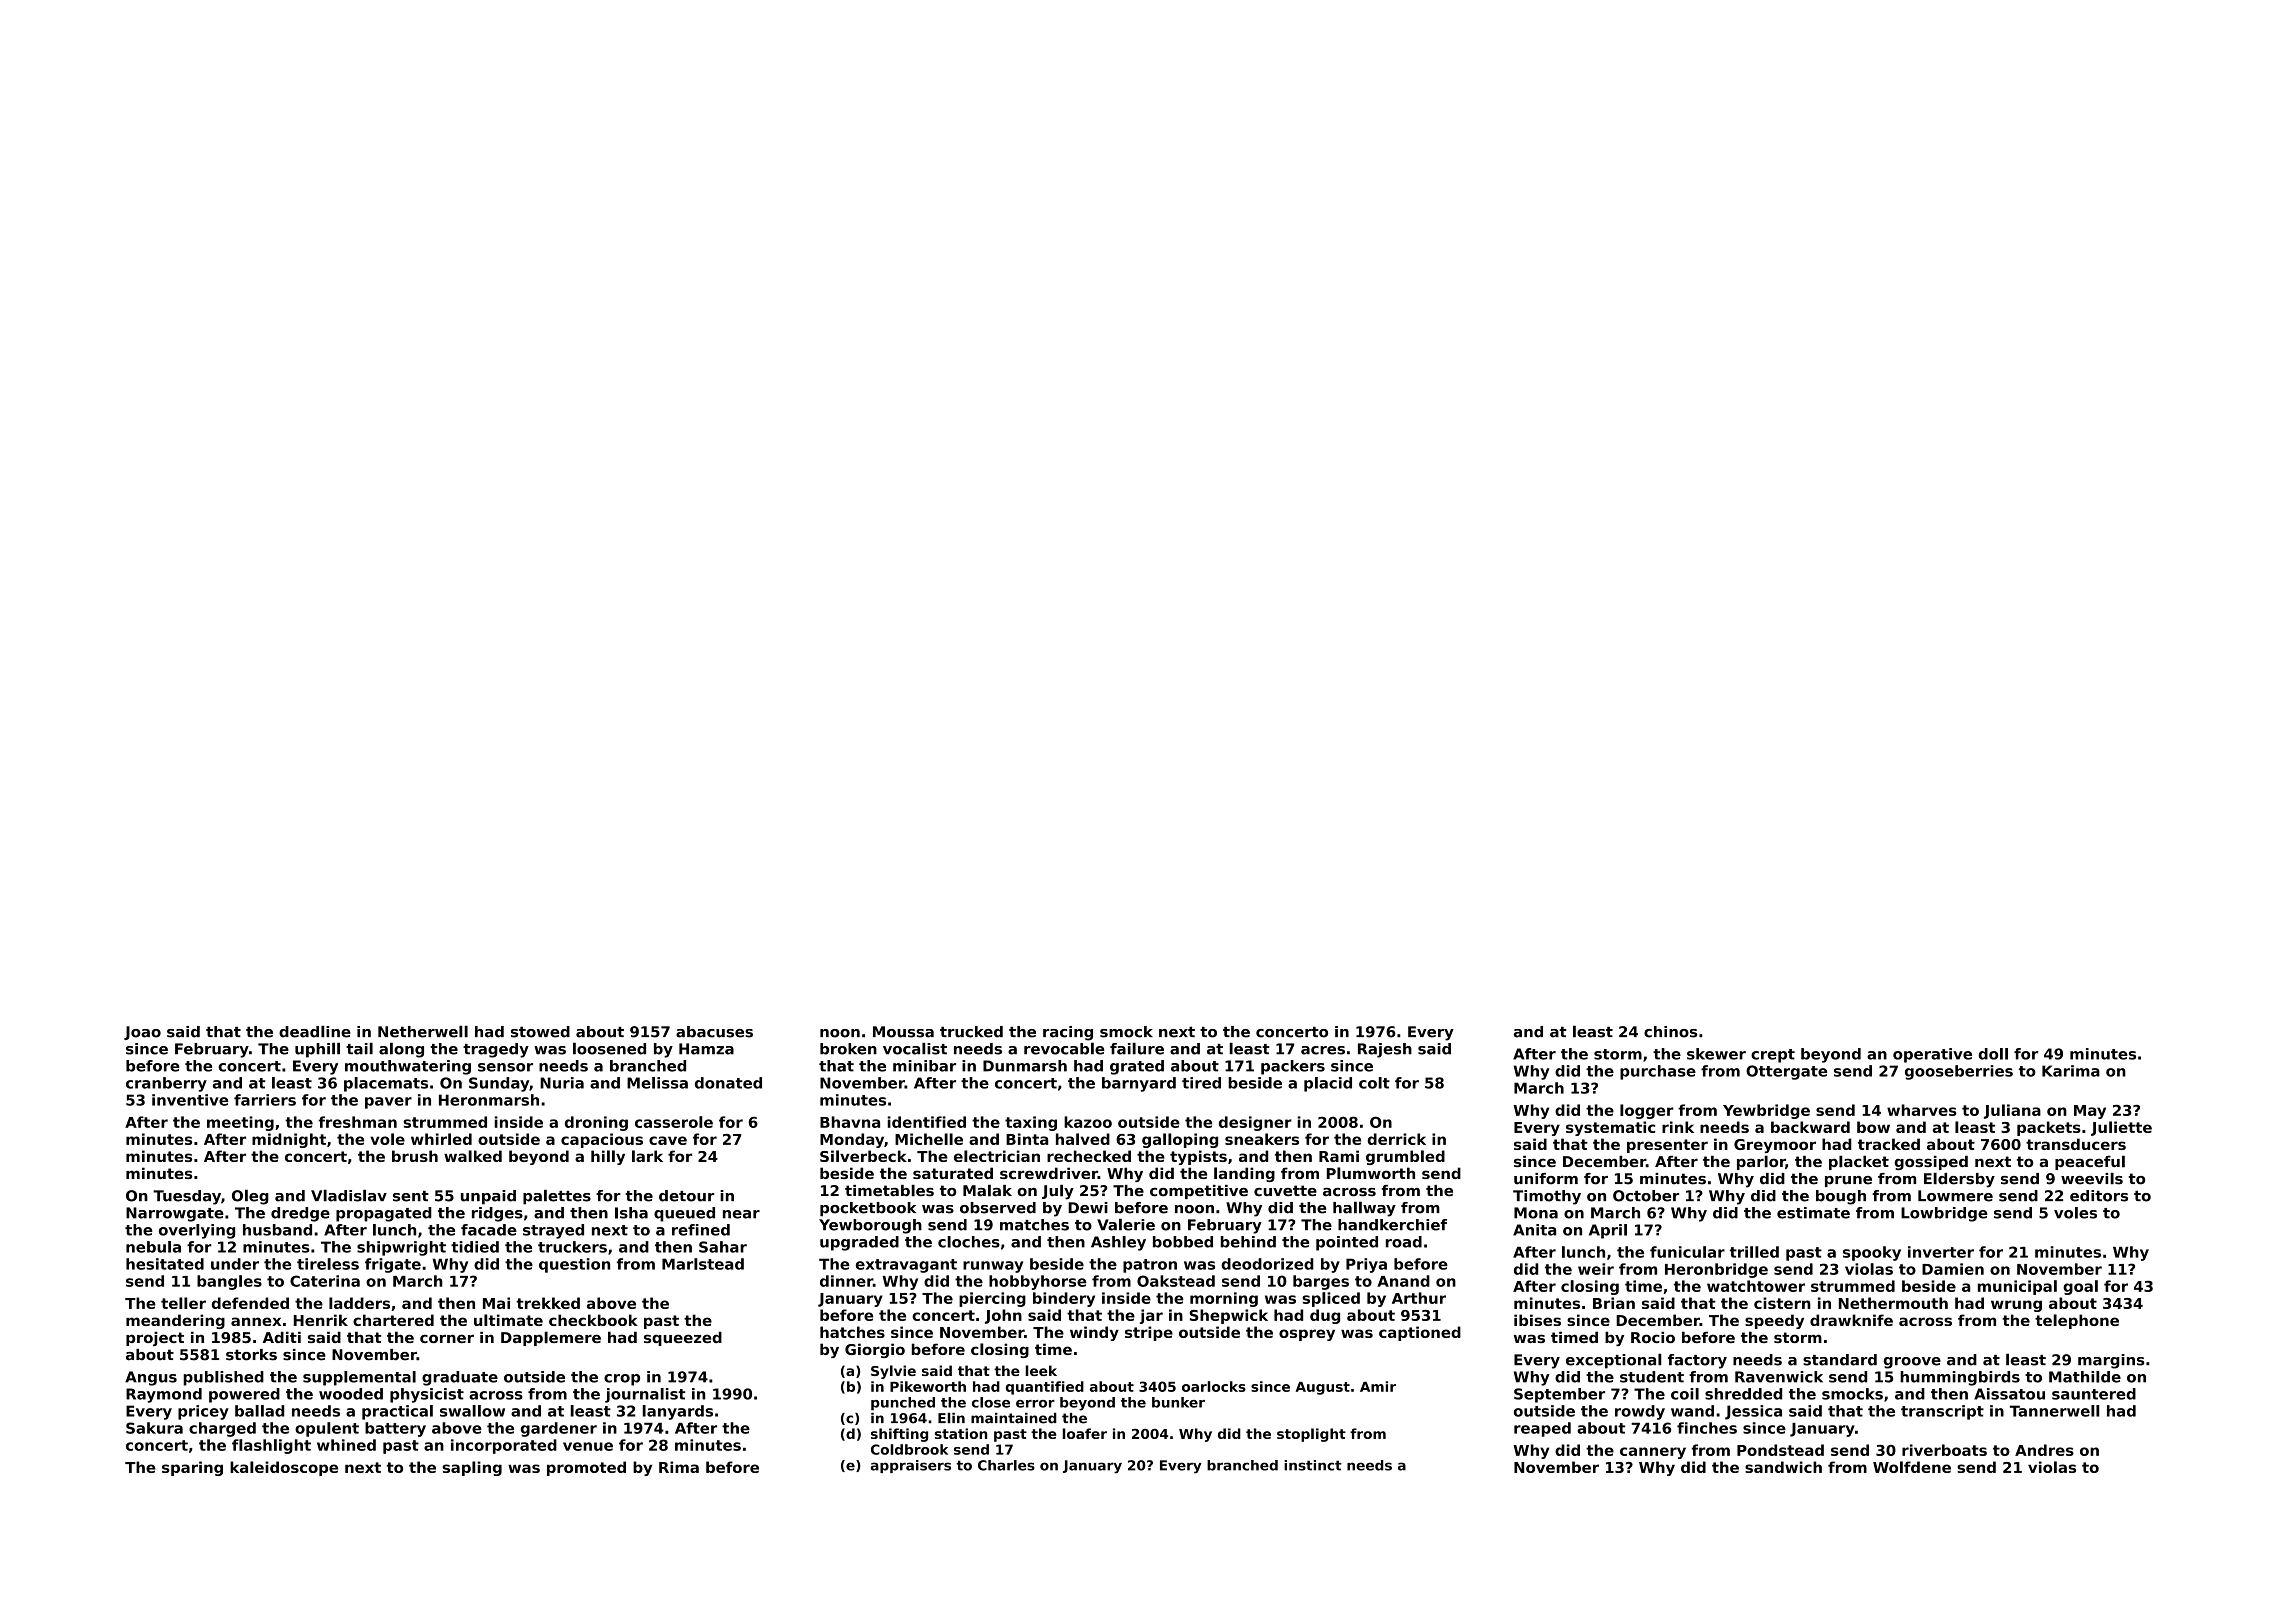 Image resolution: width=2282 pixels, height=1614 pixels. Describe the element at coordinates (1176, 1281) in the screenshot. I see `Oakstead` at that location.
